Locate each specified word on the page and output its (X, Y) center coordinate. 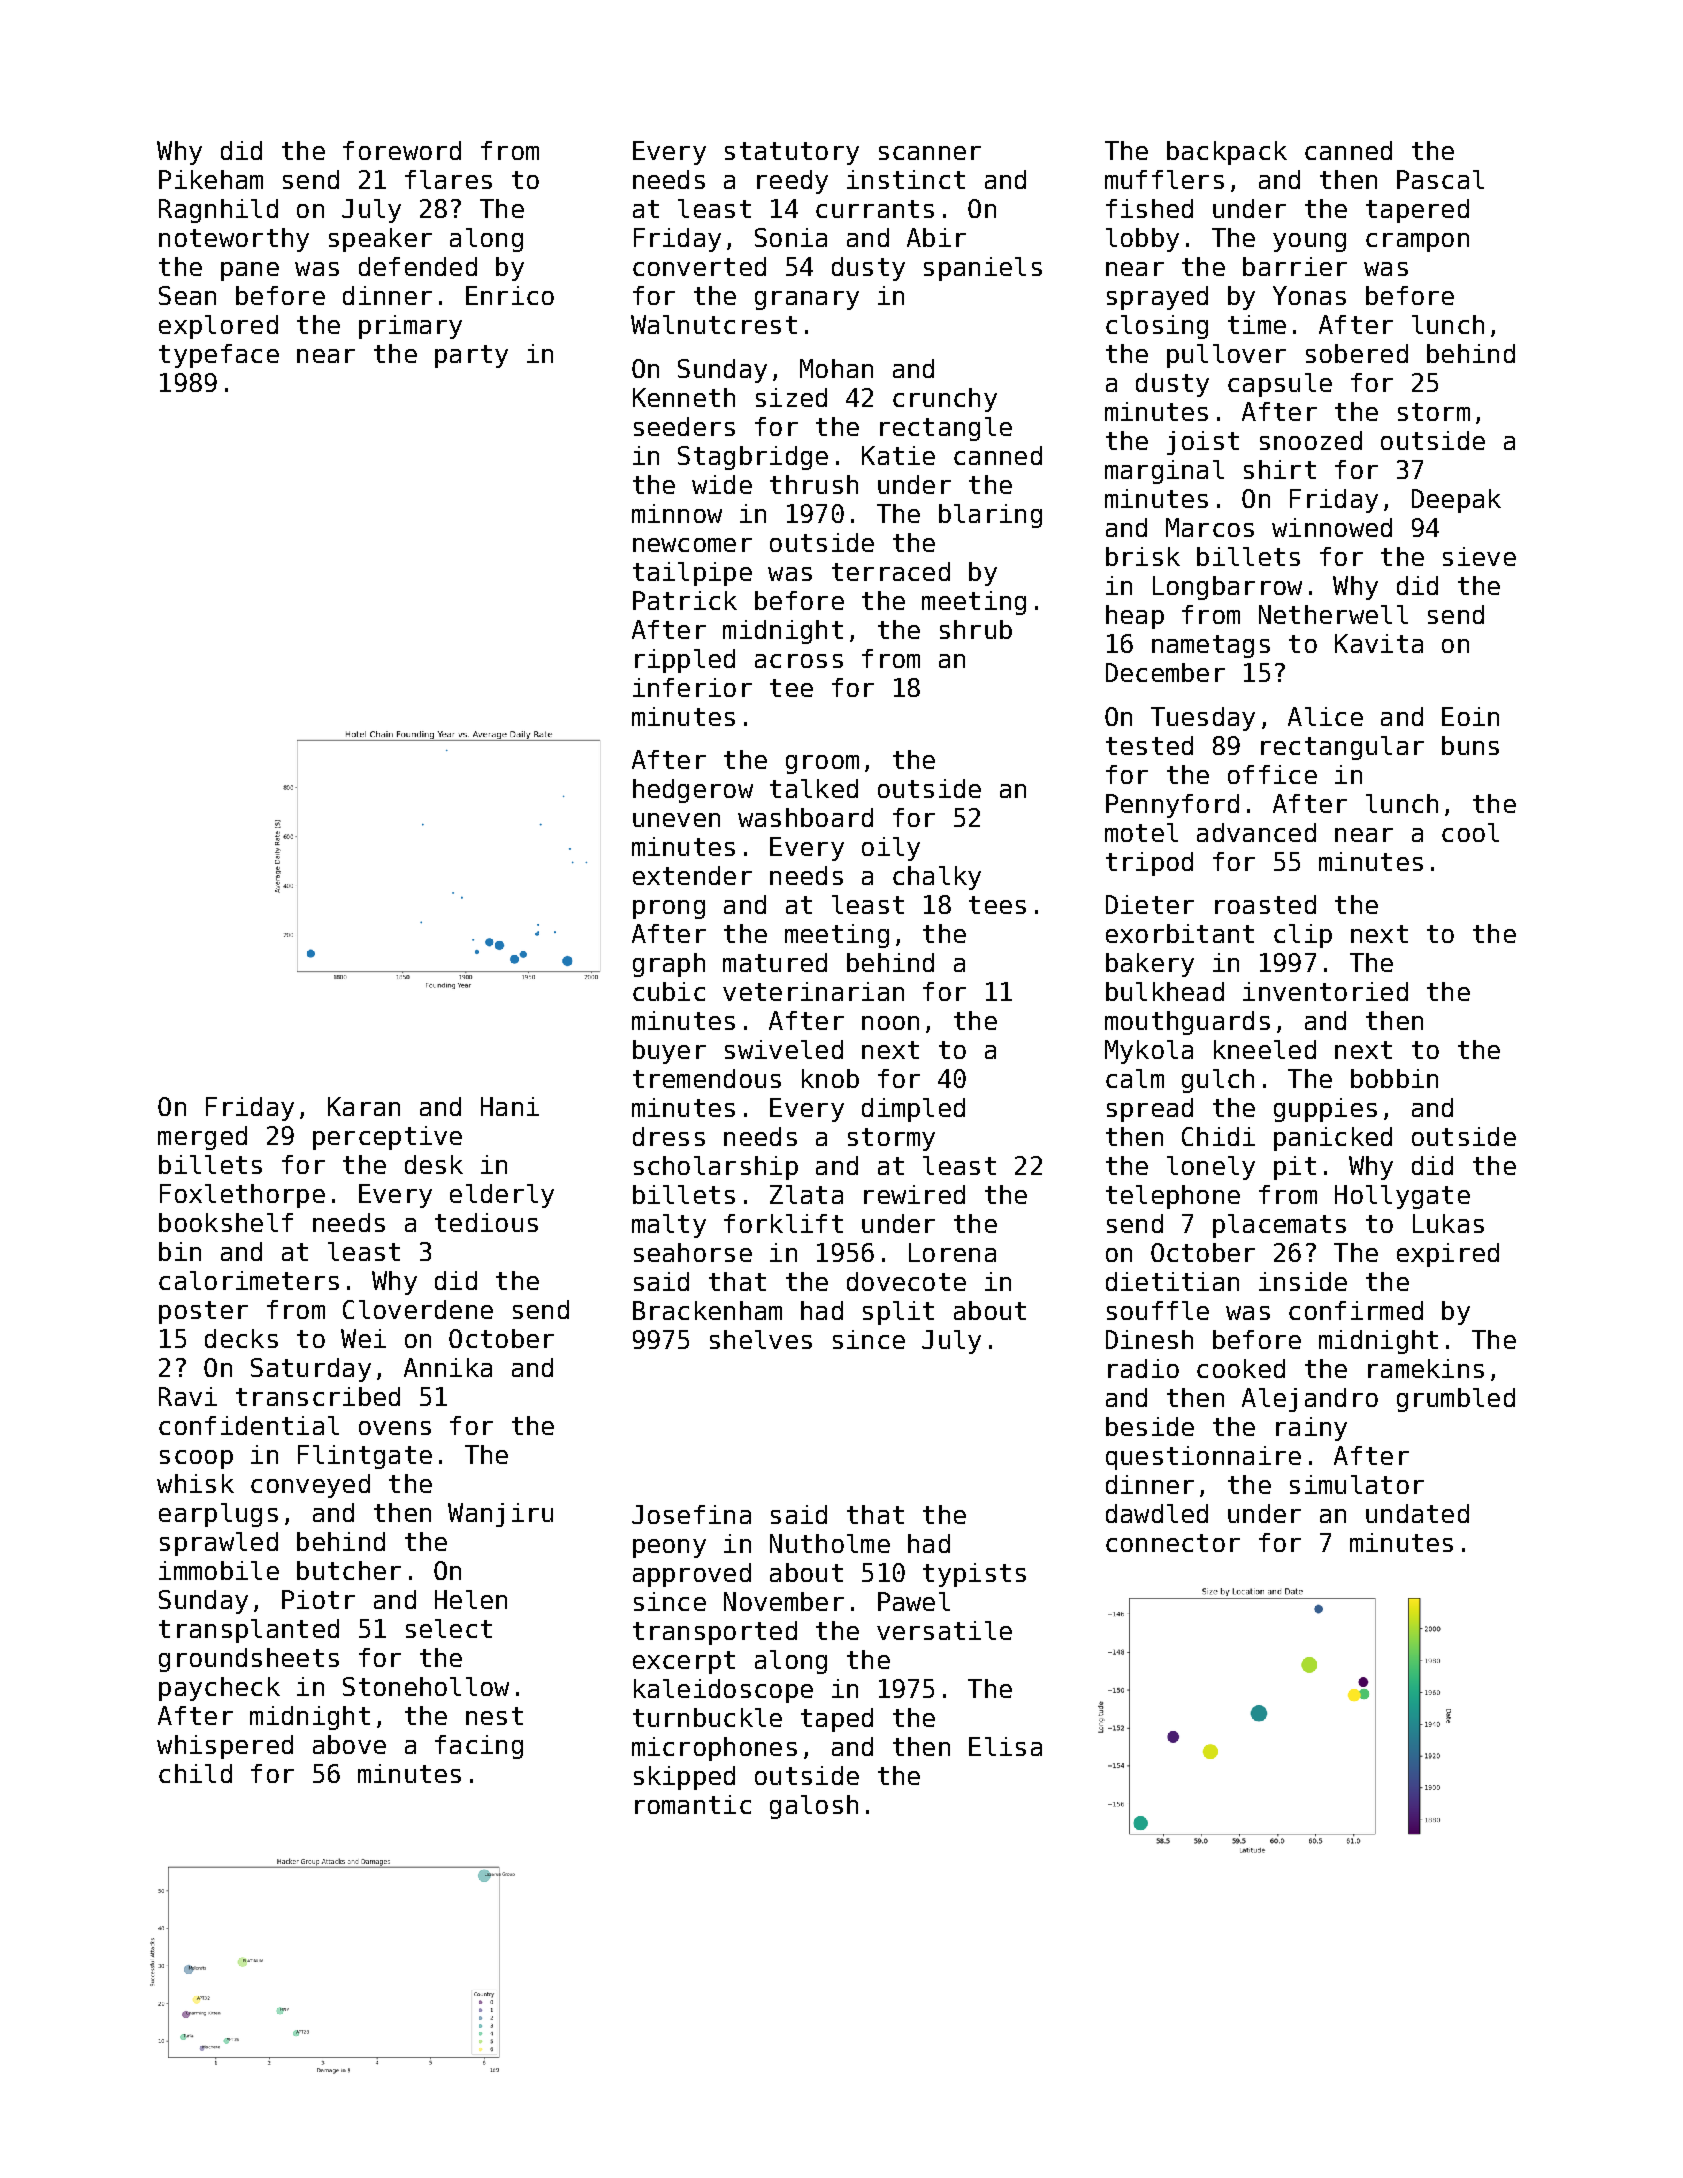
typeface (219, 356)
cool (1470, 832)
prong (669, 909)
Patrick (685, 600)
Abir (936, 237)
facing (479, 1747)
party (471, 356)
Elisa (1005, 1746)
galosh (814, 1807)
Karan (364, 1106)
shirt (1280, 469)
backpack (1227, 153)
